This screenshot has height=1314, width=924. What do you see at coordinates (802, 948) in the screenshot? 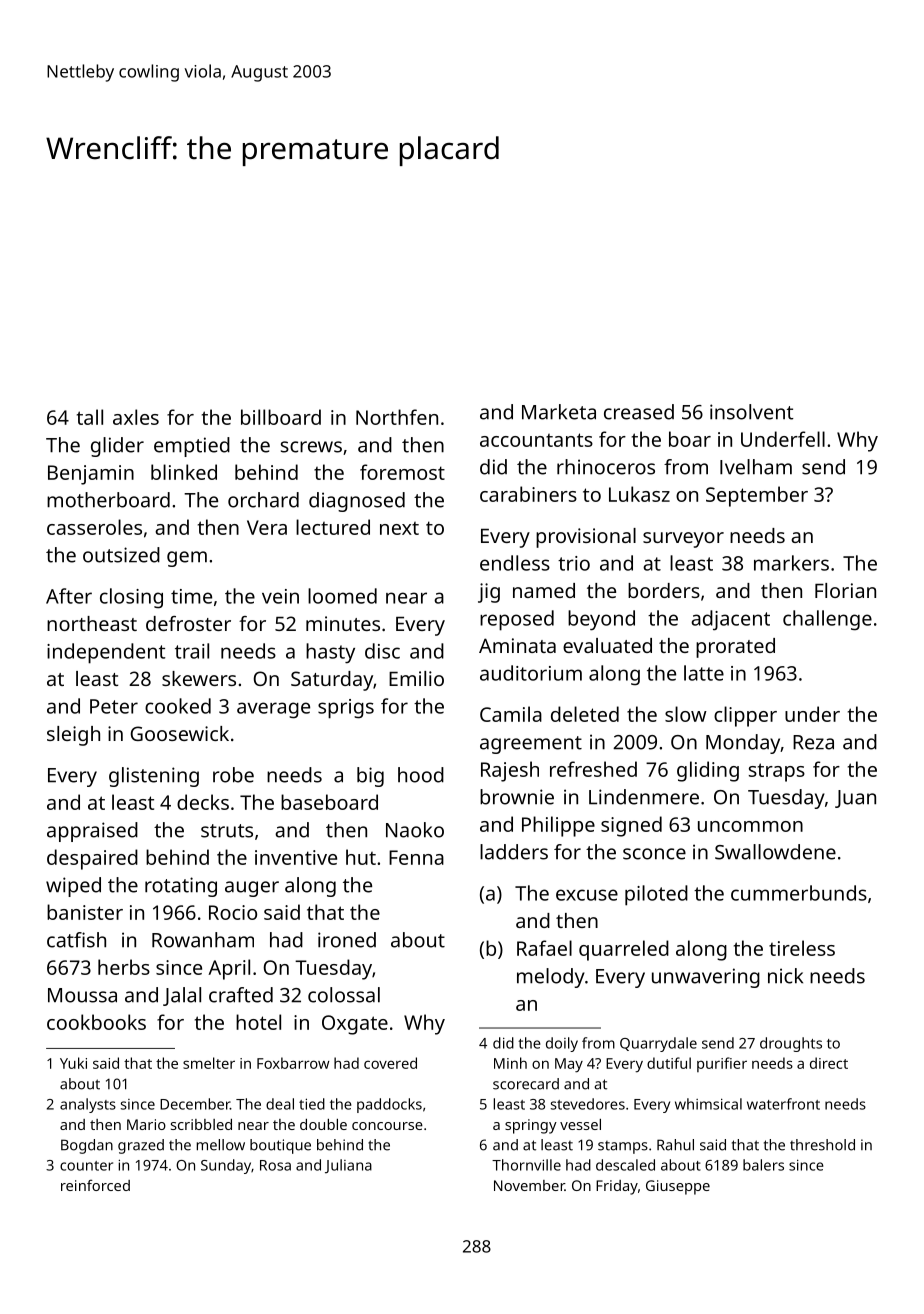
I see `tireless` at bounding box center [802, 948].
